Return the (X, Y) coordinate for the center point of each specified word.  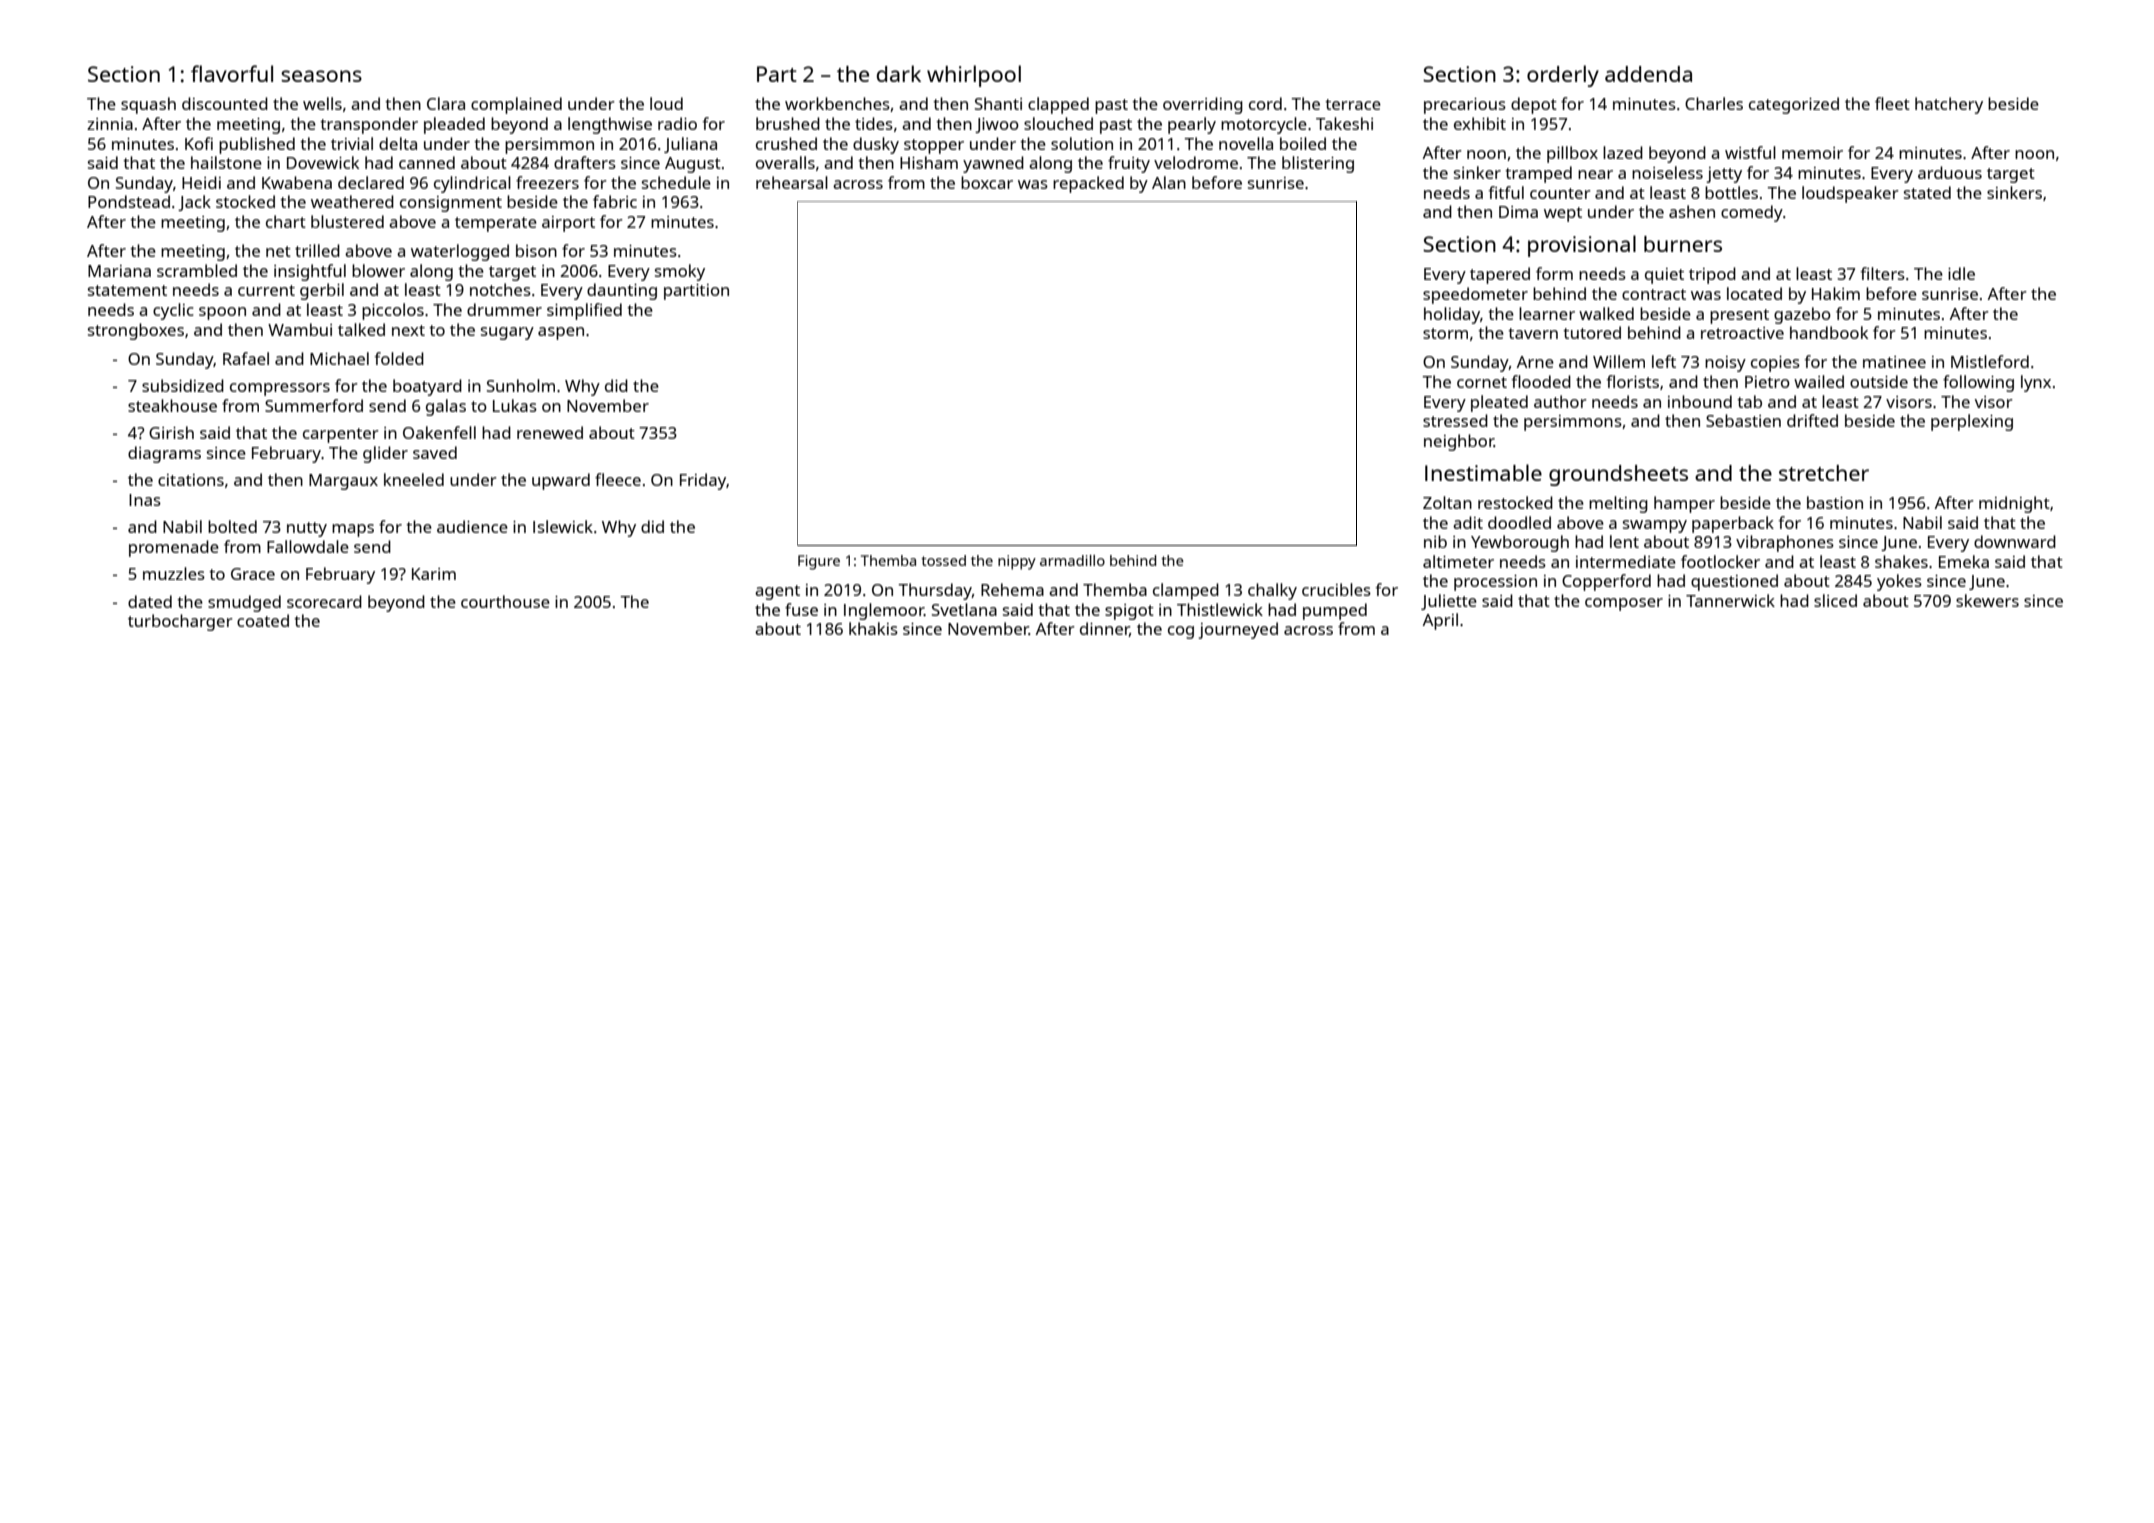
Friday (703, 481)
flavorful (232, 73)
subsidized (183, 385)
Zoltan (1447, 502)
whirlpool (974, 76)
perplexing (1972, 422)
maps (353, 530)
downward (2015, 541)
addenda (1648, 74)
